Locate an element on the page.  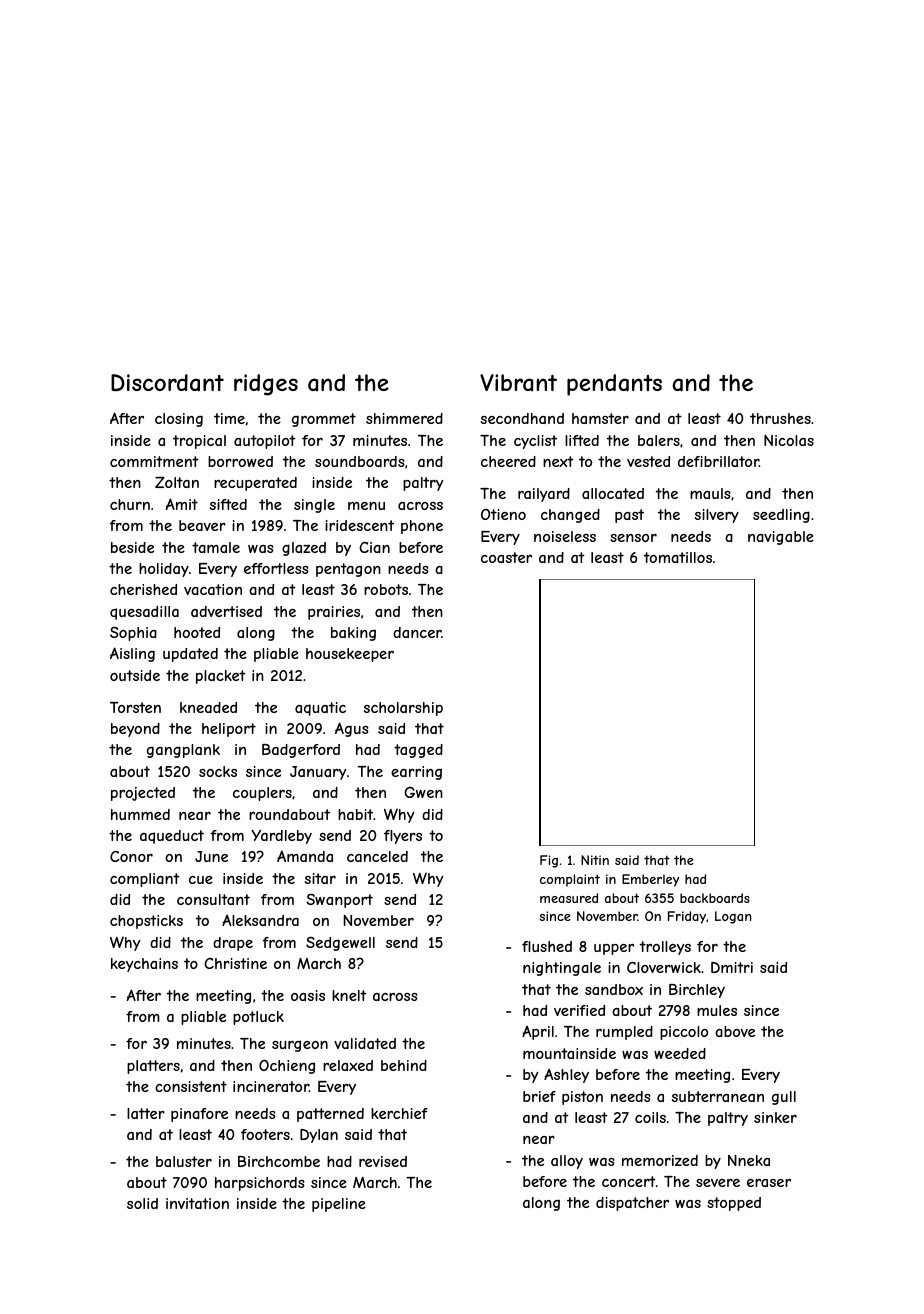
ridges is located at coordinates (266, 385).
